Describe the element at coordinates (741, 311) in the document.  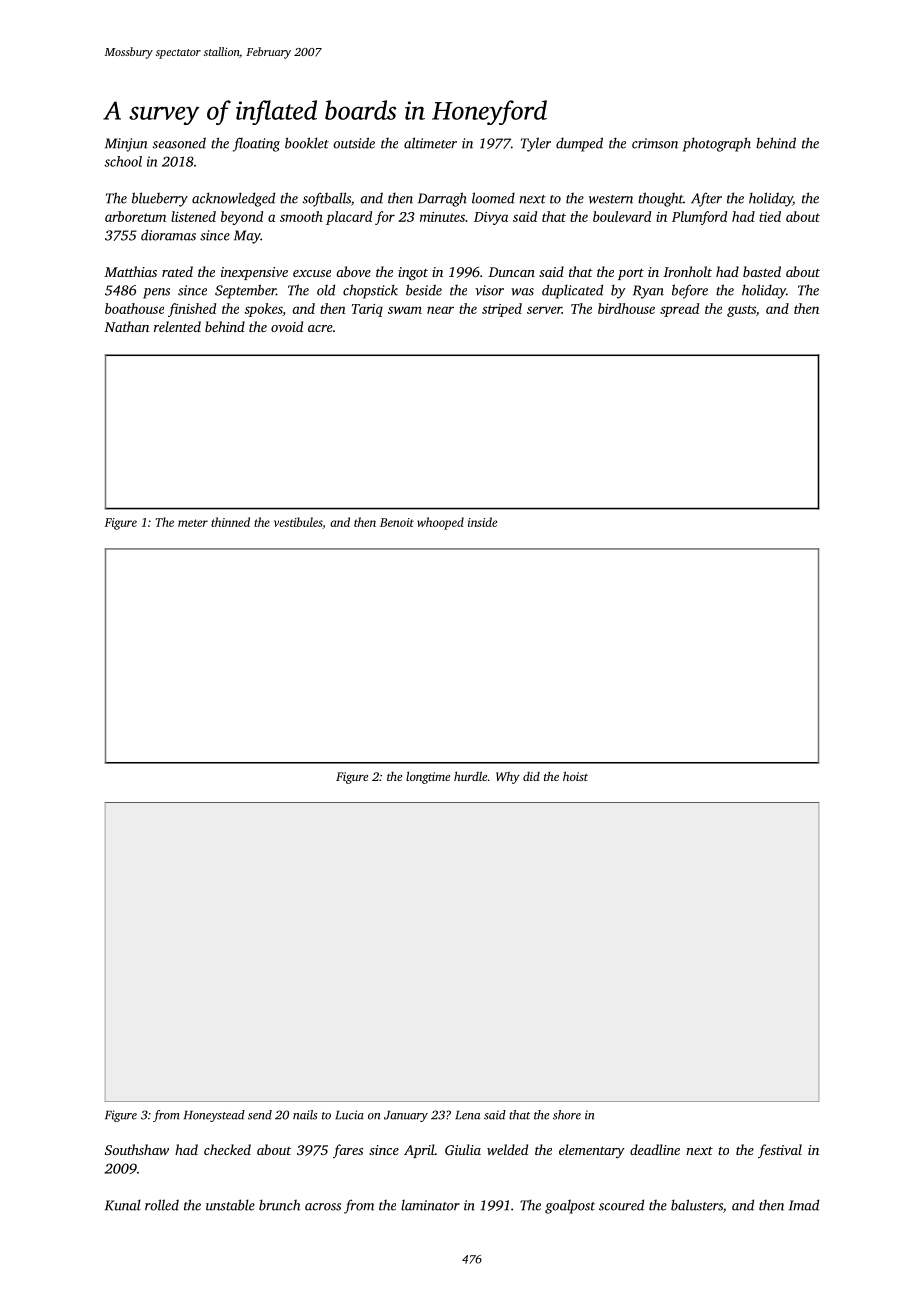
I see `gusts` at that location.
